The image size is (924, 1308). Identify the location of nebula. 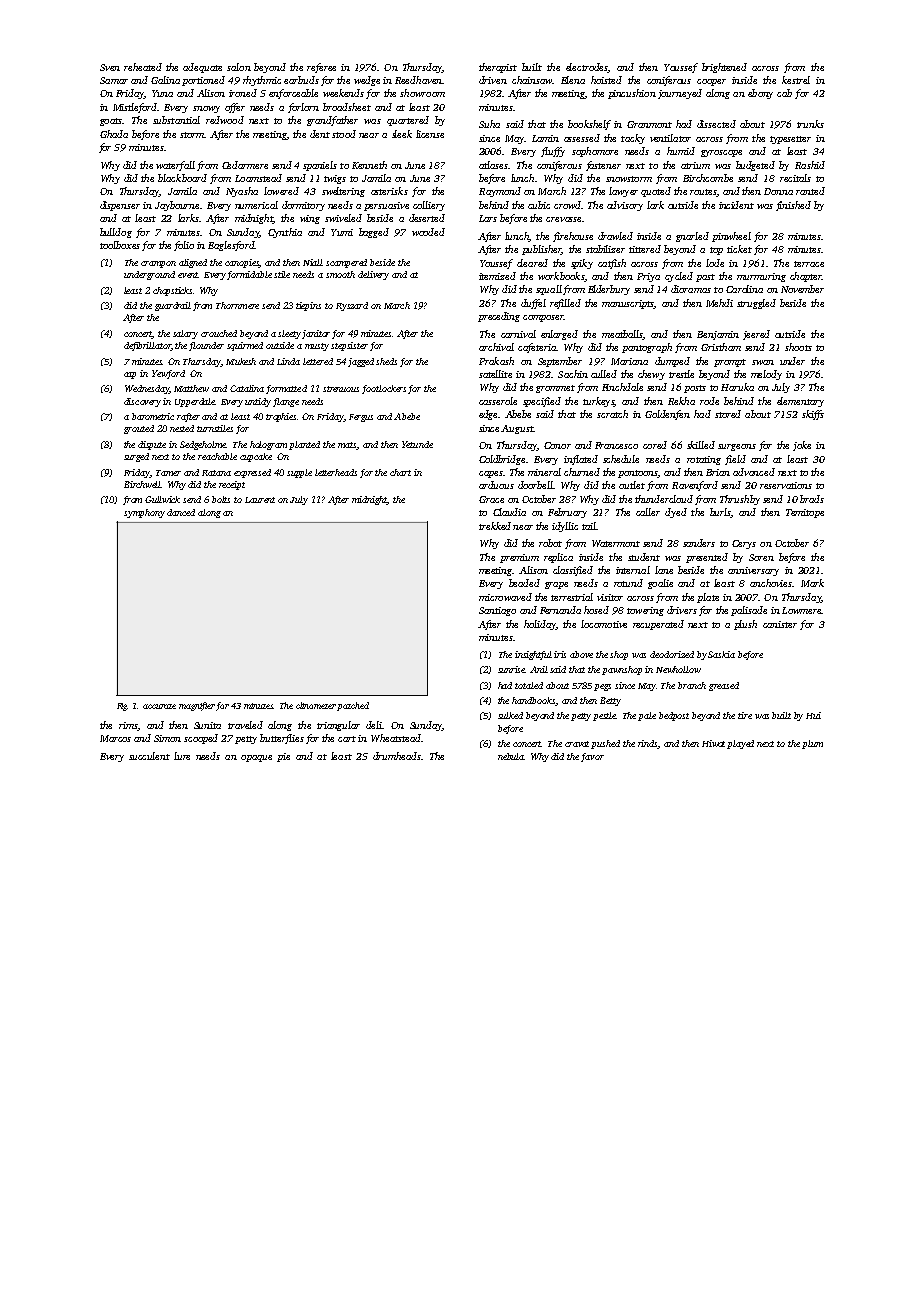
(511, 756).
